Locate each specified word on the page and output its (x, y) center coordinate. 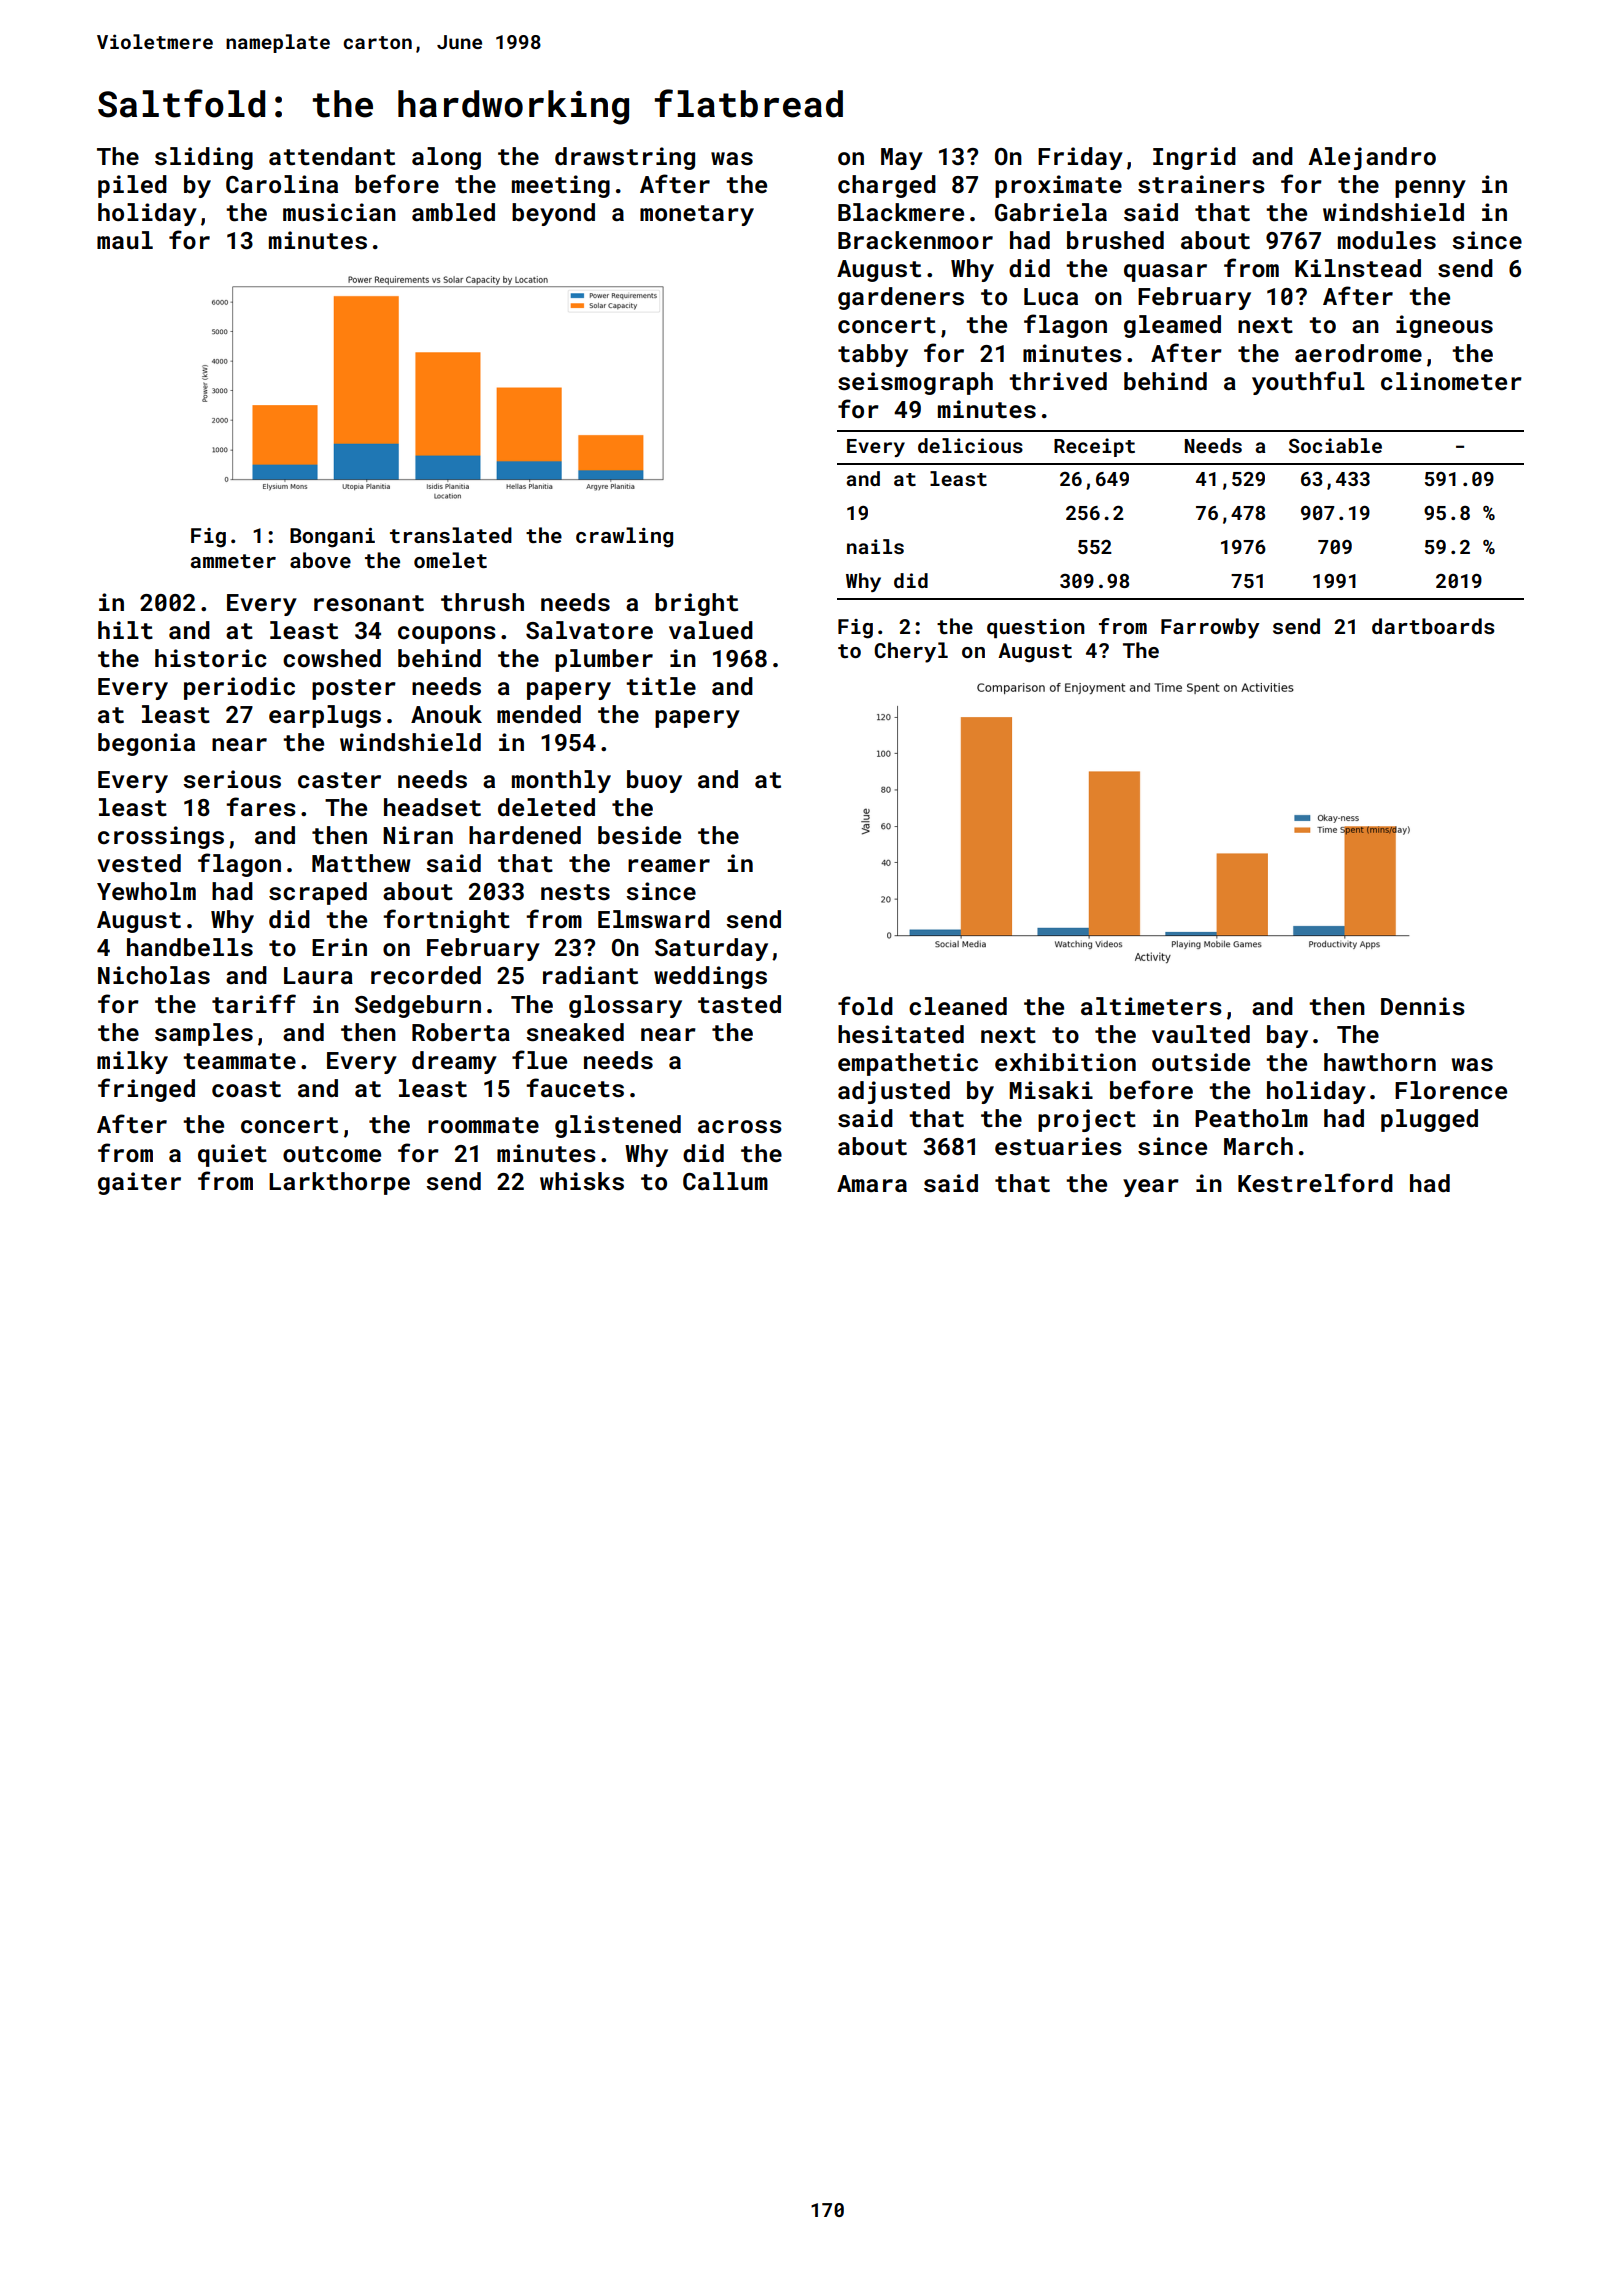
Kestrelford (1315, 1183)
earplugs (325, 716)
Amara (872, 1183)
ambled (453, 212)
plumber (604, 660)
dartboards (1433, 626)
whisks (582, 1181)
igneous (1444, 326)
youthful (1308, 383)
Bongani (332, 538)
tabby (873, 355)
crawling (624, 537)
